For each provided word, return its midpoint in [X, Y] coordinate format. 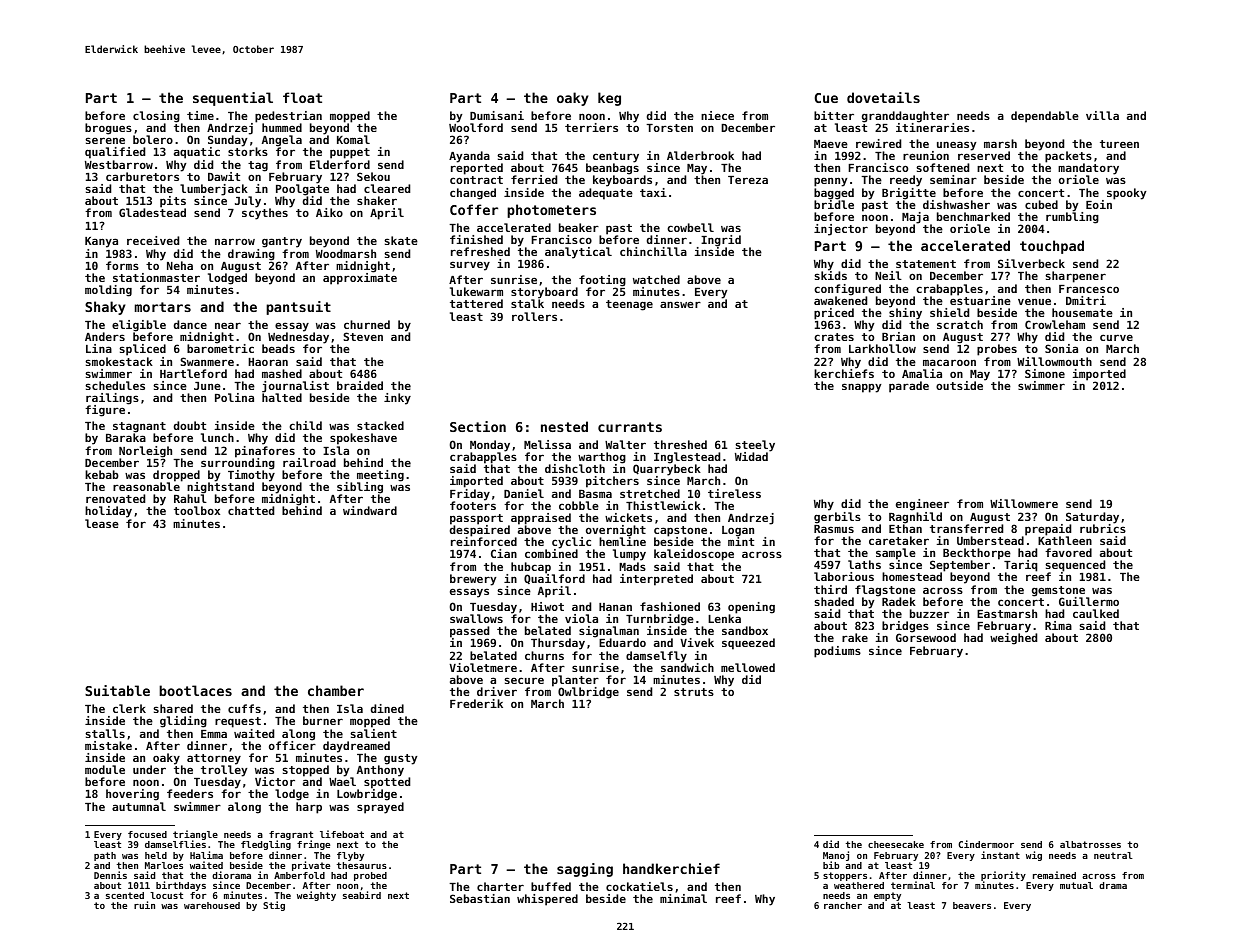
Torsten [669, 128]
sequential [233, 99]
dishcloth [575, 468]
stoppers [845, 876]
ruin [144, 905]
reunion [926, 155]
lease [102, 523]
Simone [1045, 373]
